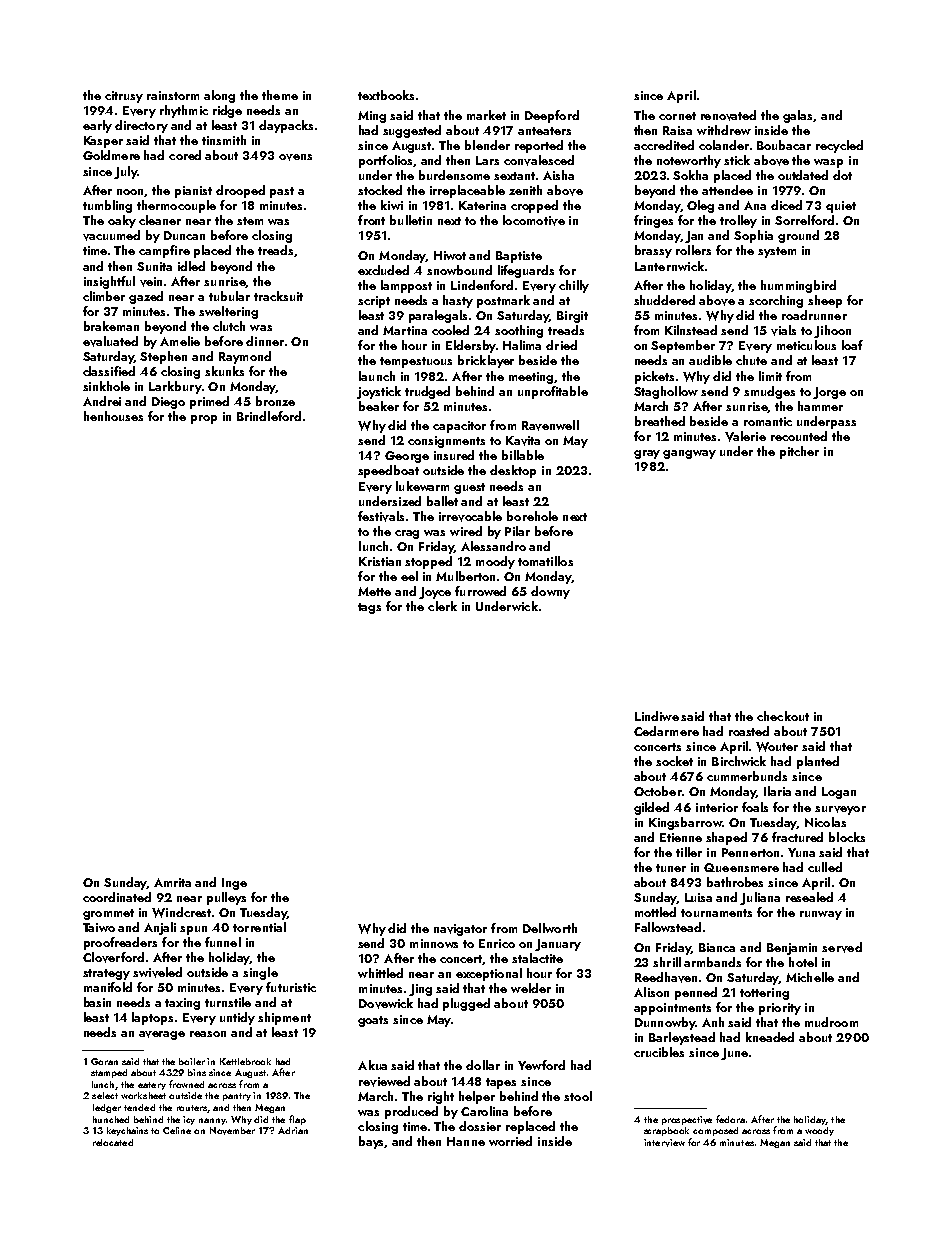 The height and width of the image is (1233, 952). I want to click on Mette, so click(374, 591).
